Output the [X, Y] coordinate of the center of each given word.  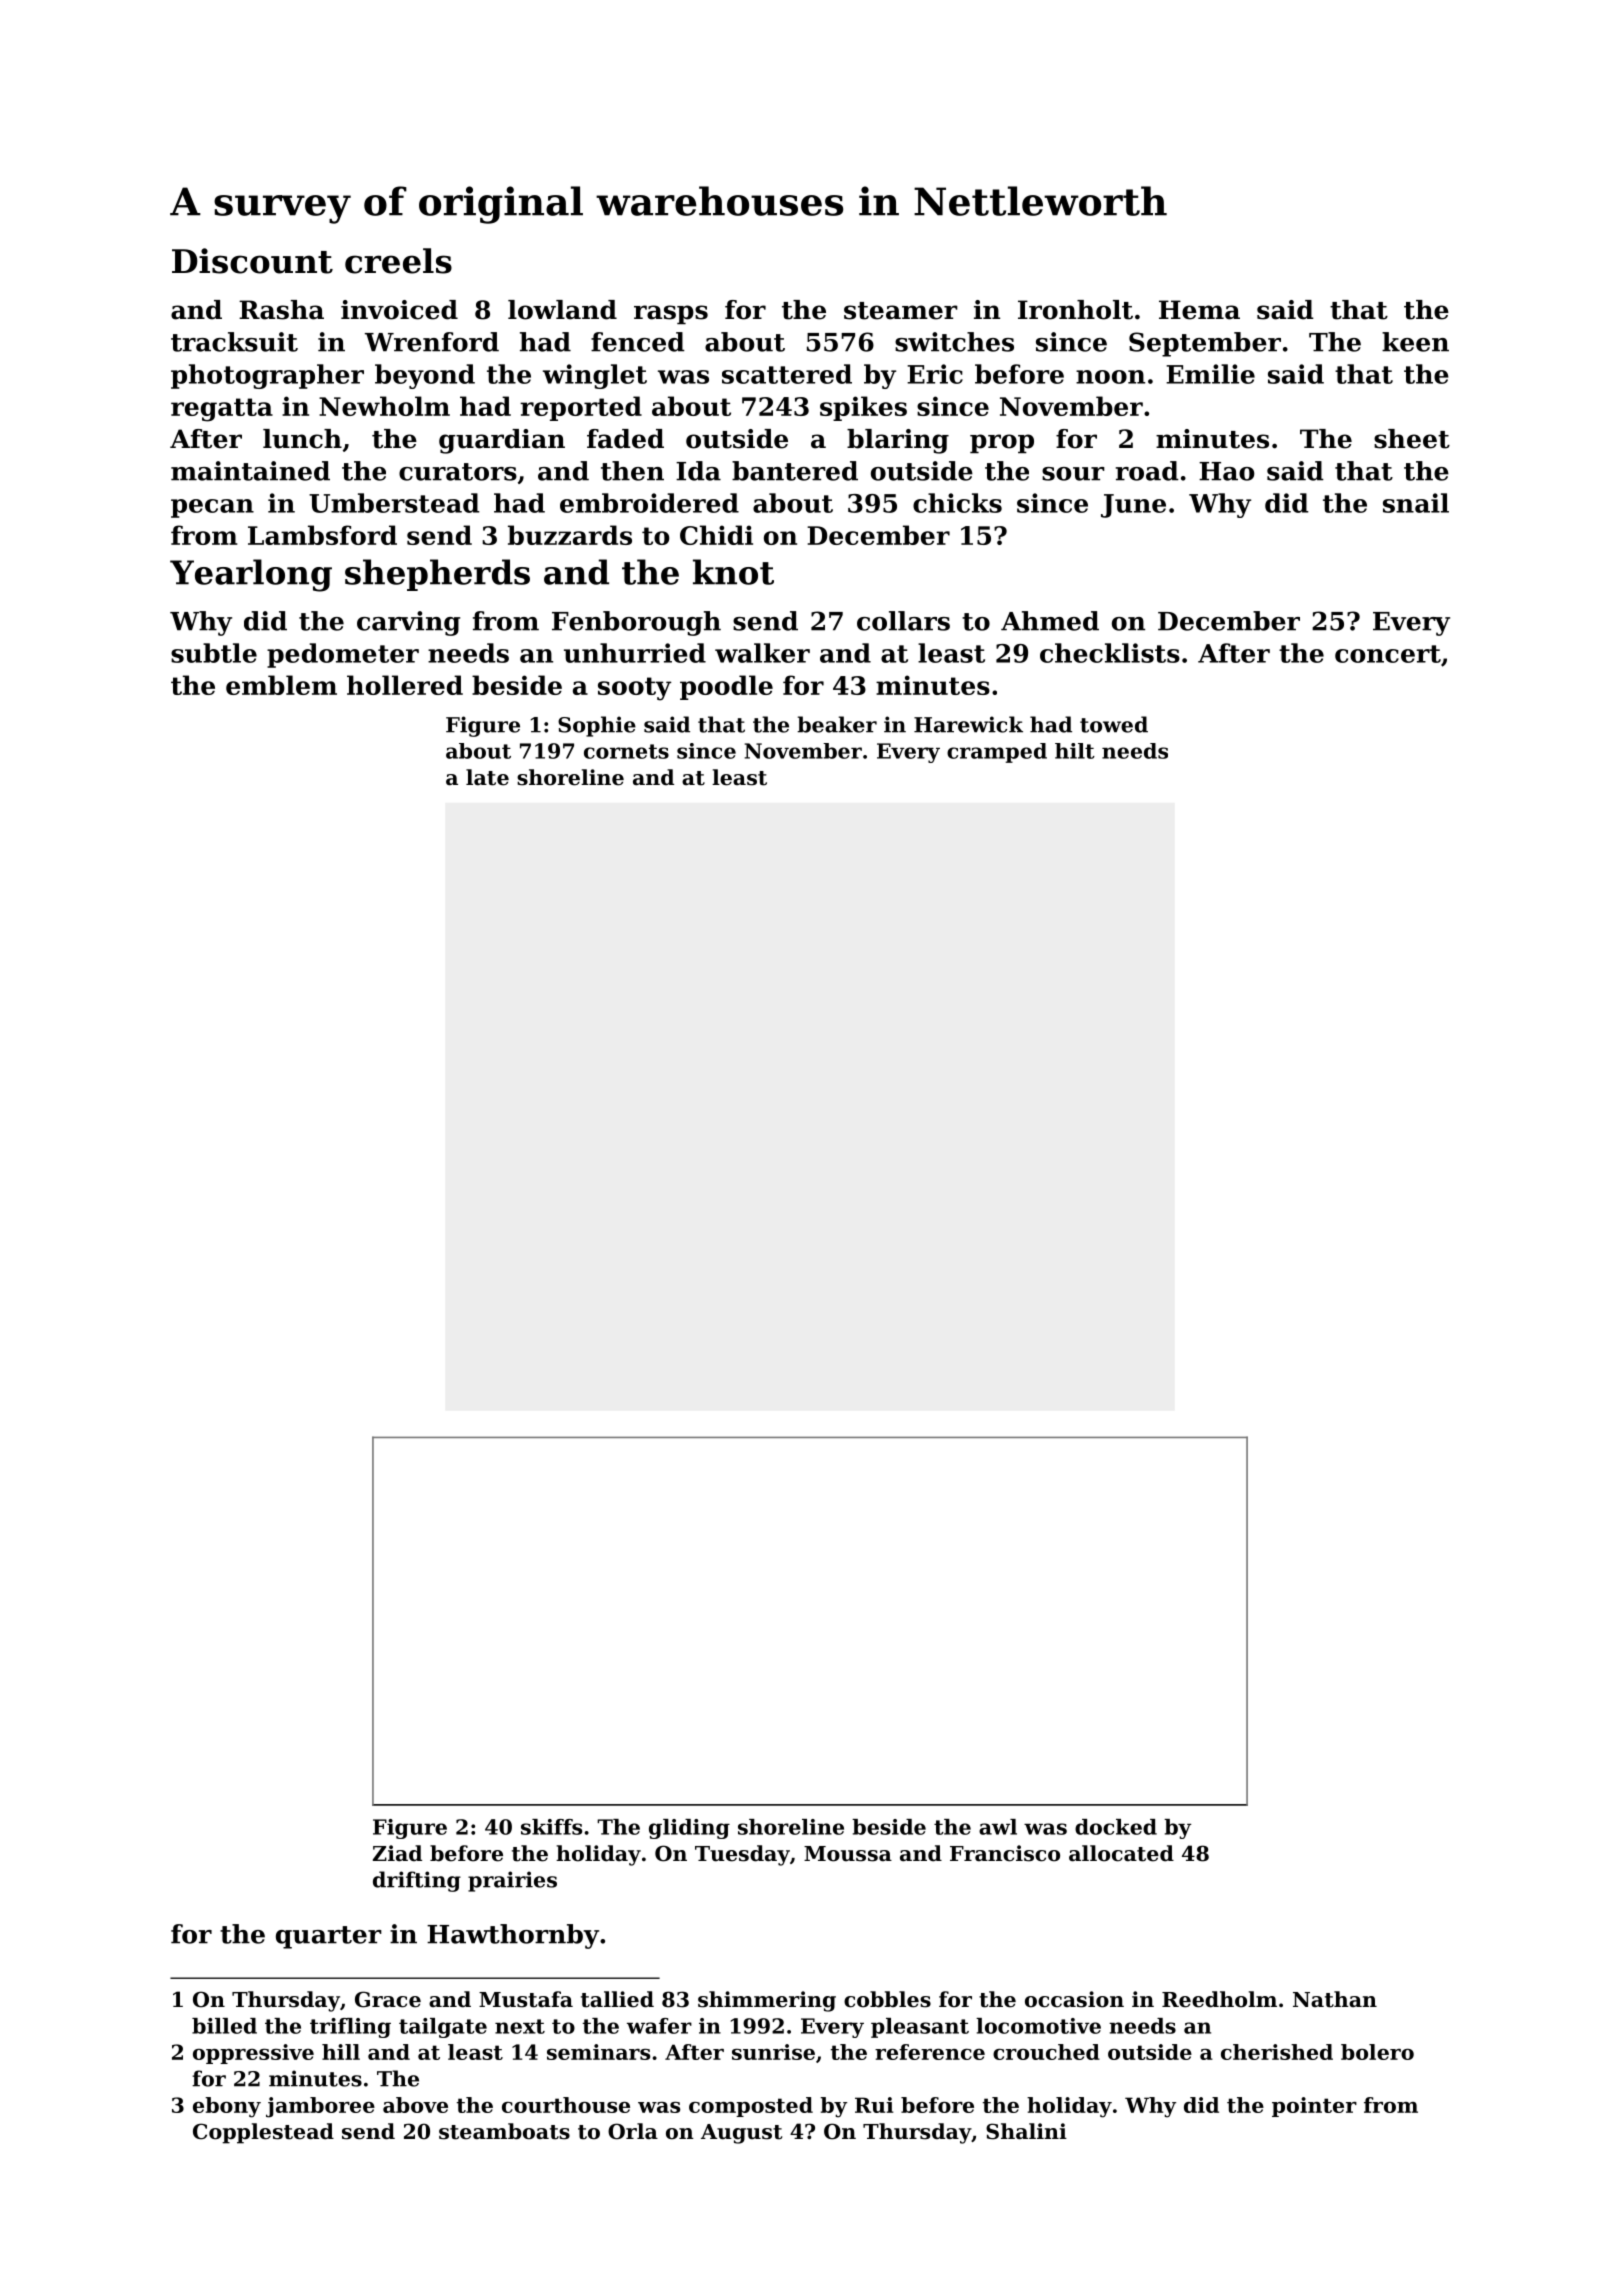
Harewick [968, 724]
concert [1388, 654]
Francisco [1005, 1853]
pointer [1314, 2107]
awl [998, 1827]
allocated [1121, 1853]
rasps [671, 314]
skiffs [551, 1827]
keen [1415, 342]
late [487, 777]
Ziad [397, 1853]
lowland [562, 310]
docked [1116, 1827]
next [520, 2026]
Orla [633, 2131]
